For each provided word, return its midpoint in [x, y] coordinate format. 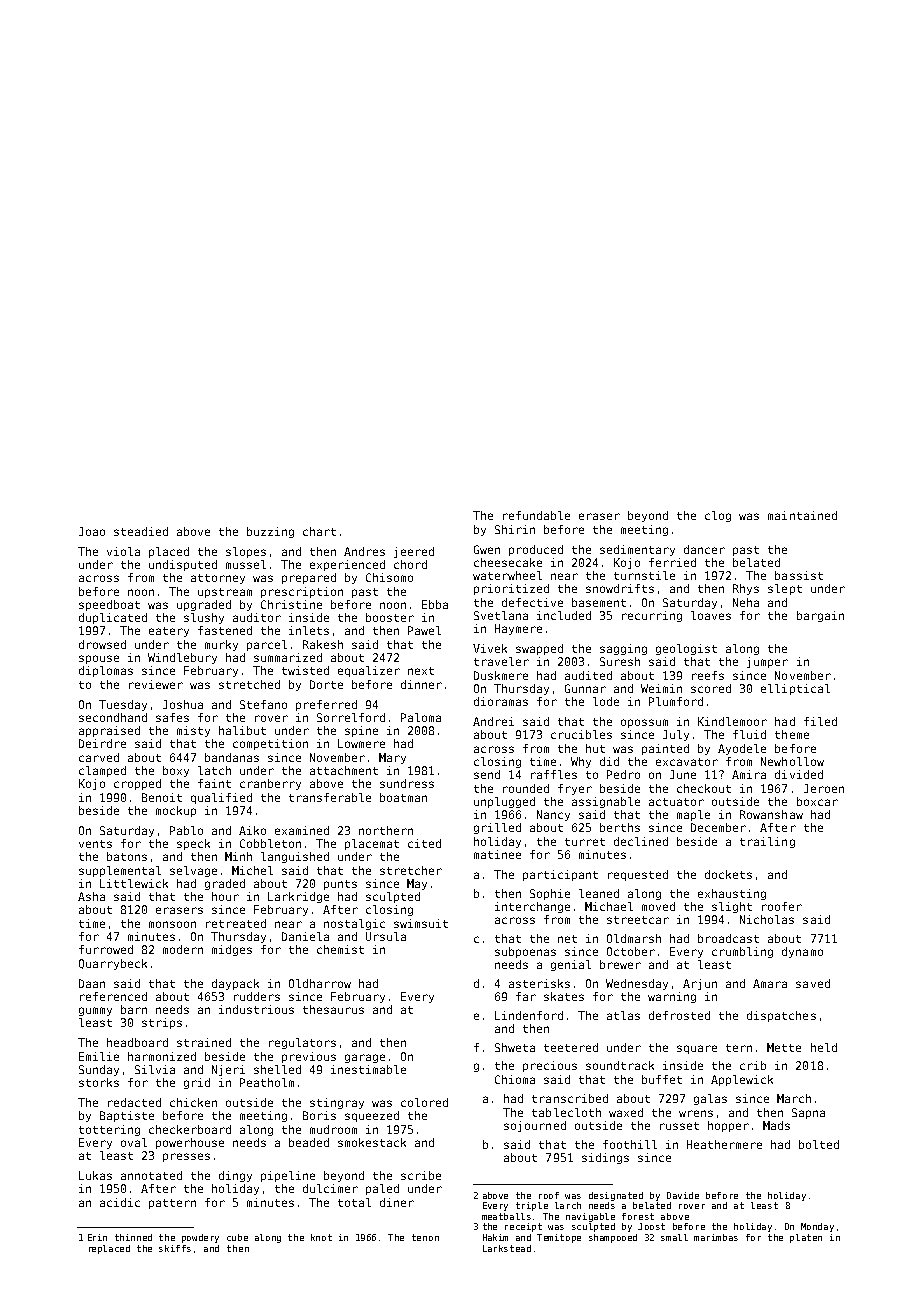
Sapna [808, 1113]
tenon [425, 1237]
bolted [819, 1144]
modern [183, 949]
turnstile [644, 575]
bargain [820, 616]
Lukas [95, 1175]
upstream [225, 593]
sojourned [535, 1126]
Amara [770, 983]
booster [390, 617]
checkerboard [190, 1129]
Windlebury [182, 658]
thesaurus [333, 1009]
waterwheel [507, 575]
